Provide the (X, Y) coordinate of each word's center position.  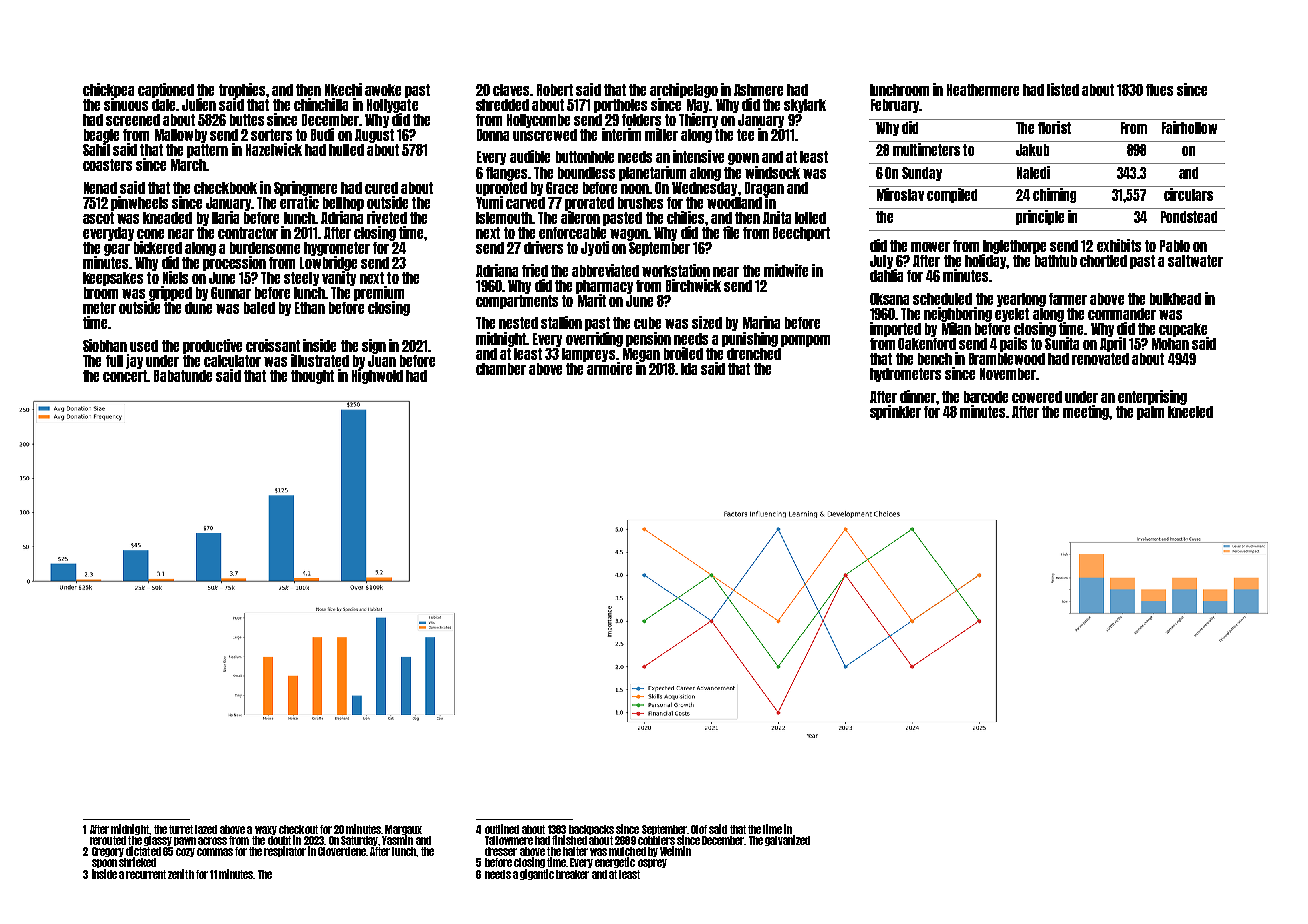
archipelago (684, 90)
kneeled (1190, 412)
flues (1159, 90)
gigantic (537, 874)
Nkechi (343, 89)
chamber (501, 369)
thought (312, 377)
